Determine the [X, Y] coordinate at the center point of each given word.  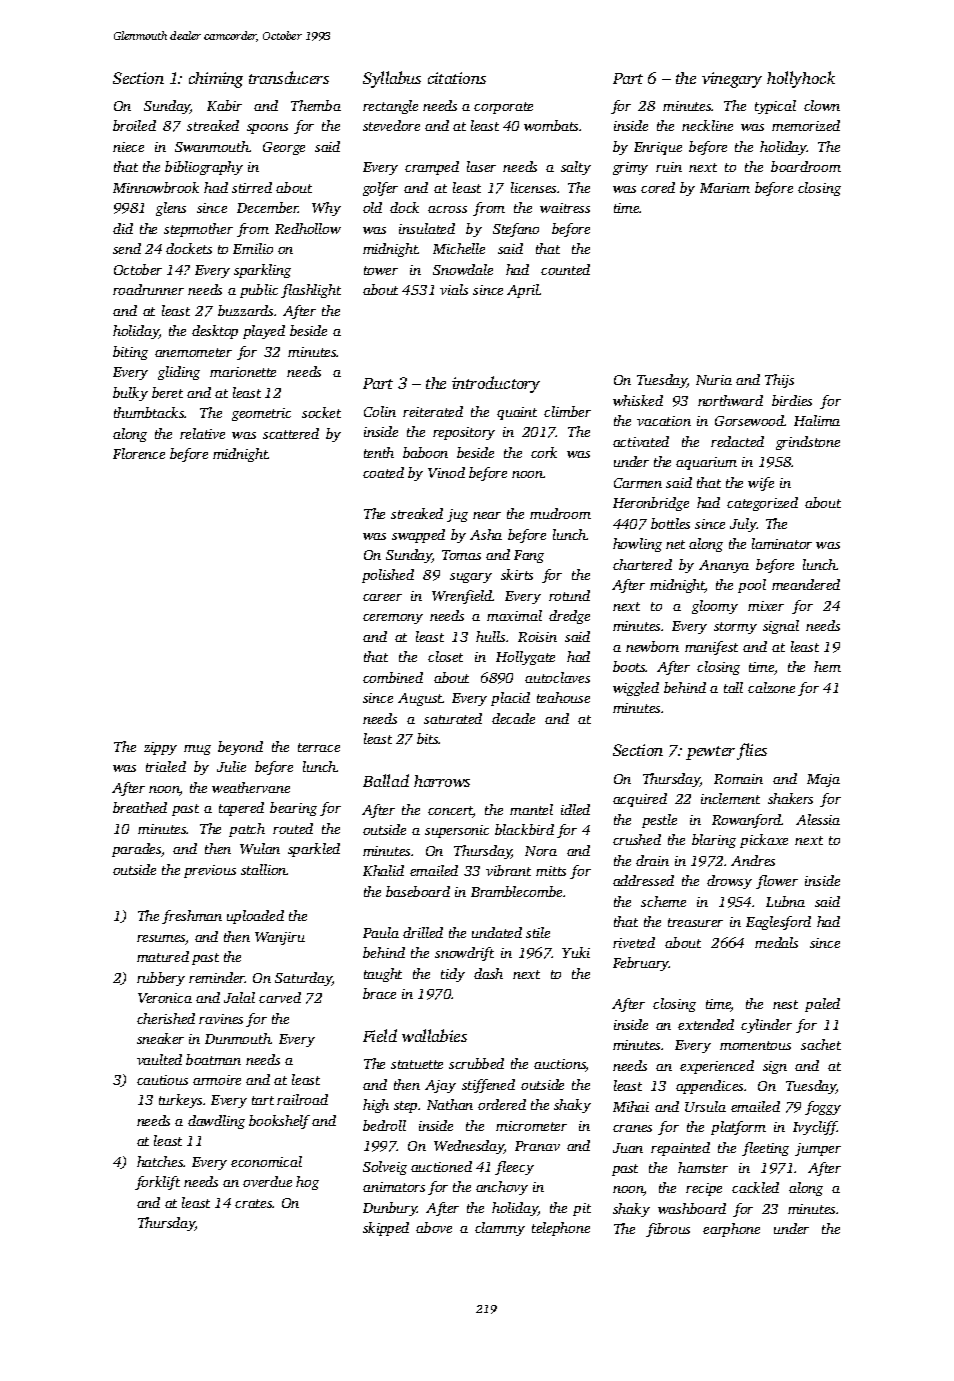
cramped [432, 168]
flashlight [311, 291]
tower [381, 270]
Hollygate [525, 658]
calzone [771, 687]
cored [658, 187]
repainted [680, 1149]
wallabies [434, 1035]
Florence [139, 453]
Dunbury [390, 1209]
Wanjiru [280, 938]
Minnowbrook [156, 187]
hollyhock [801, 79]
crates [254, 1203]
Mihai [631, 1106]
